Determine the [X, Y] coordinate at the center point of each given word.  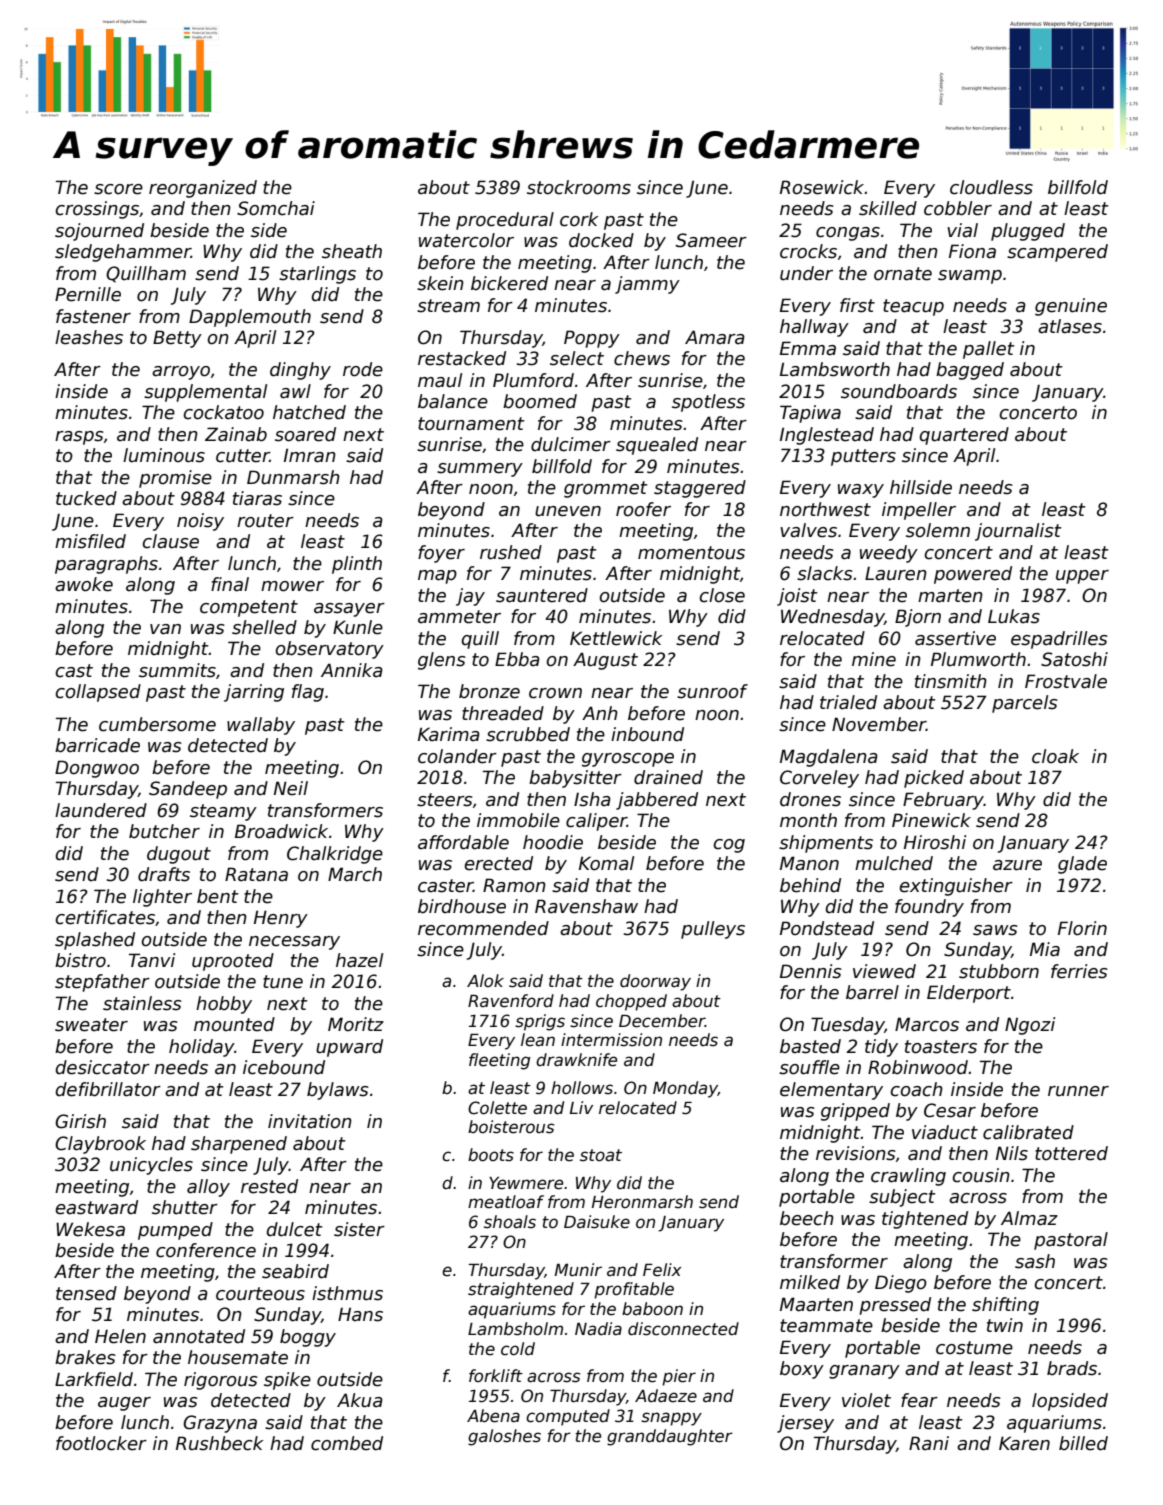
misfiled [90, 541]
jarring [254, 693]
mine [874, 659]
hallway [814, 328]
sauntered [542, 595]
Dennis [811, 971]
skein [440, 283]
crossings [97, 210]
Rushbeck [220, 1443]
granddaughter [670, 1437]
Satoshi [1074, 659]
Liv [581, 1107]
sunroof [712, 691]
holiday [202, 1048]
